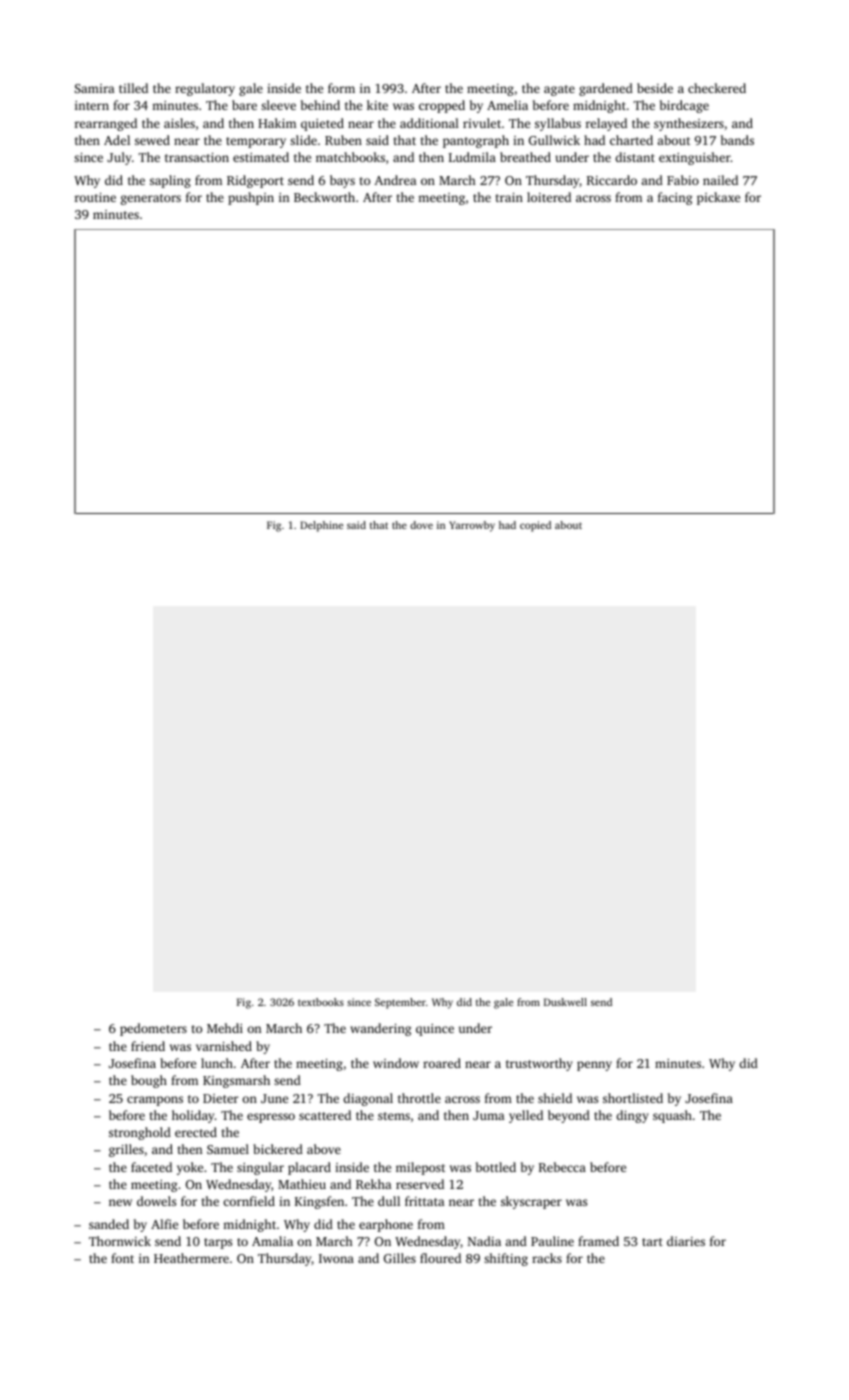  What do you see at coordinates (321, 526) in the page?
I see `Delphine` at bounding box center [321, 526].
